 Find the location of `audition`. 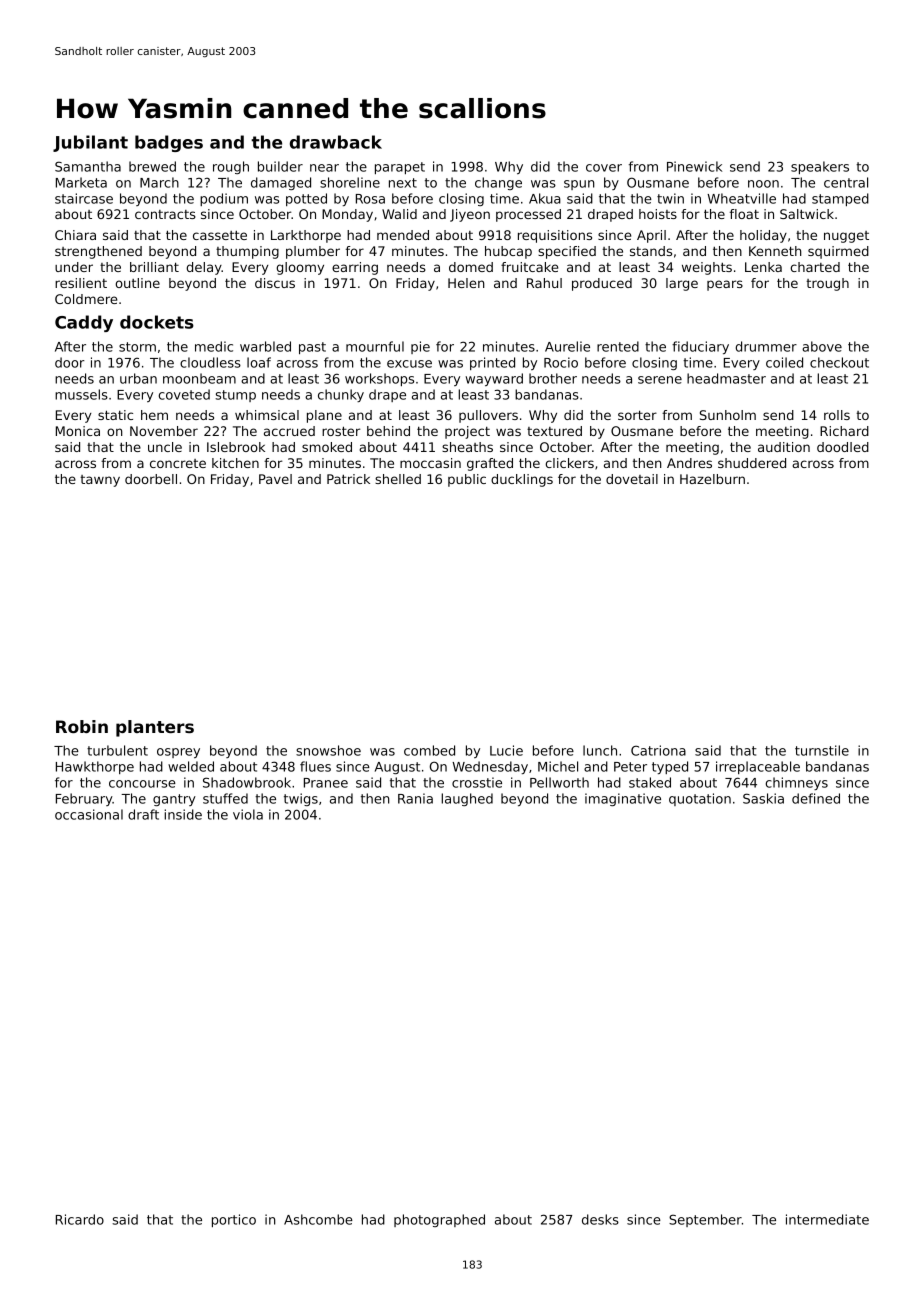

audition is located at coordinates (784, 447).
